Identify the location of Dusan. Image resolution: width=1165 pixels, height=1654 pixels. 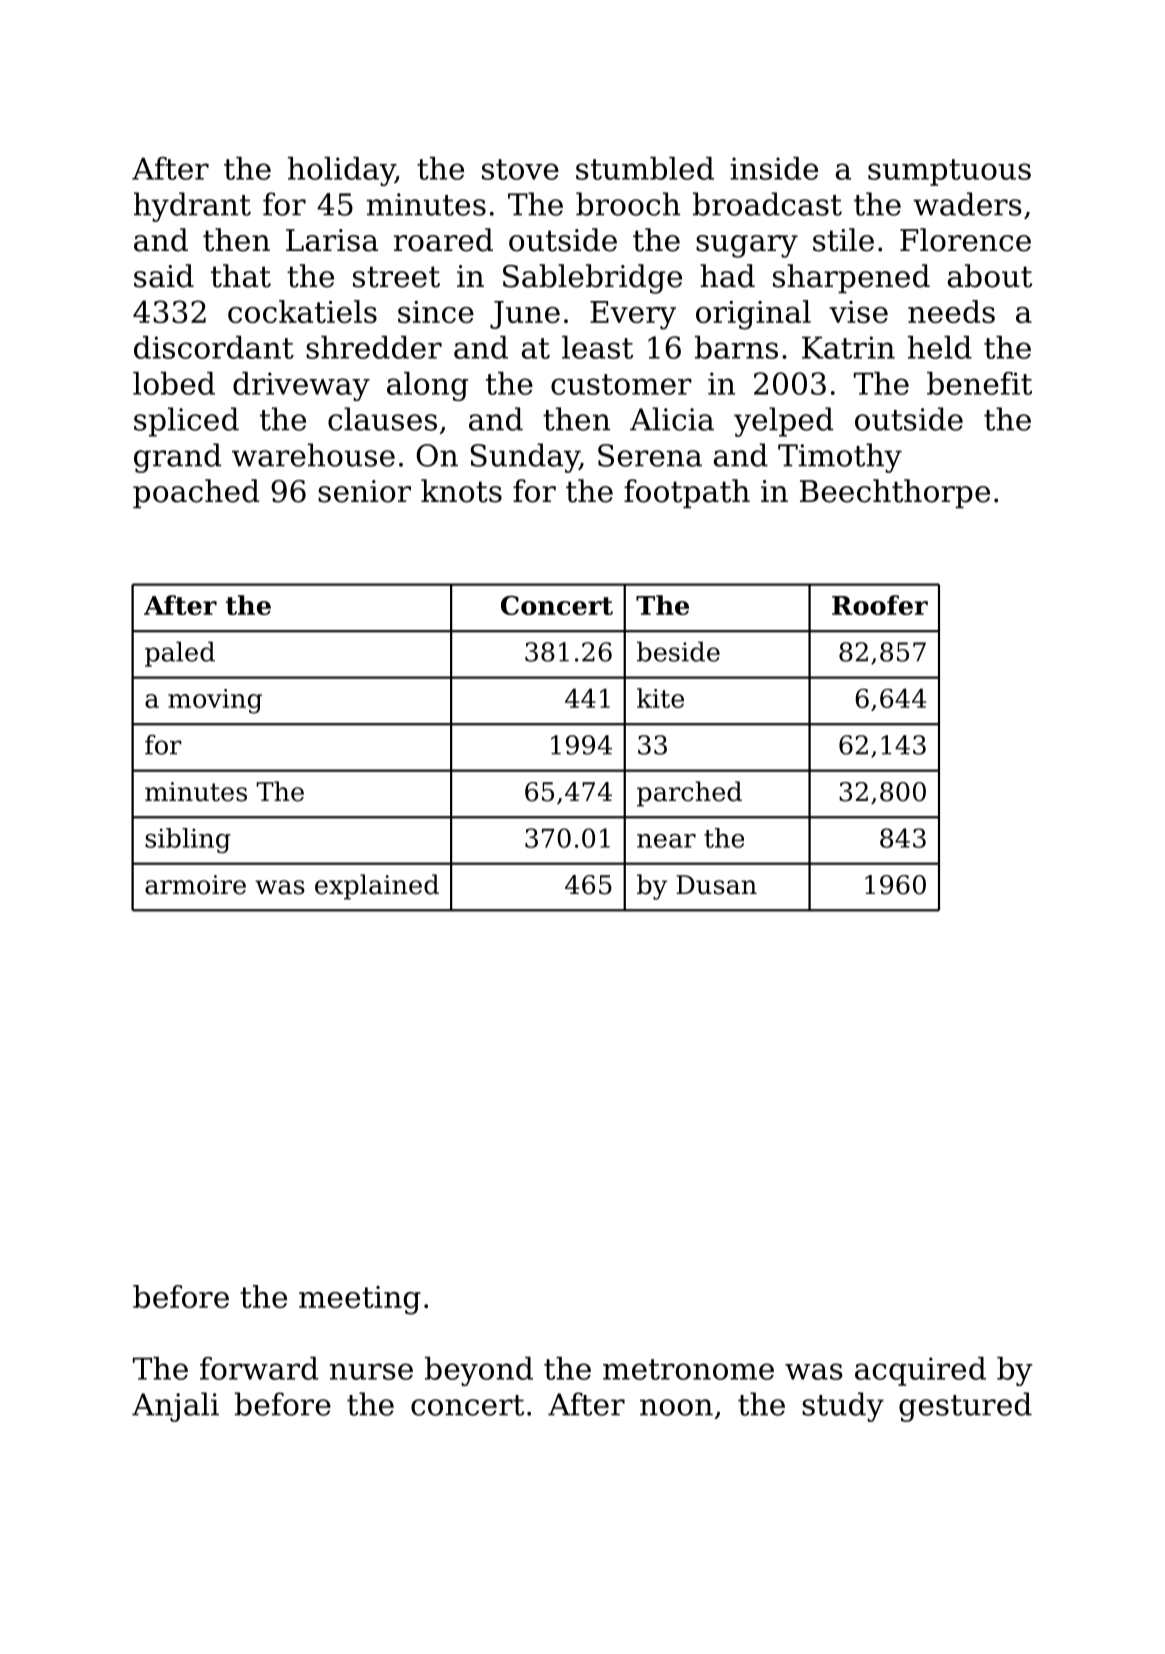
(716, 885).
